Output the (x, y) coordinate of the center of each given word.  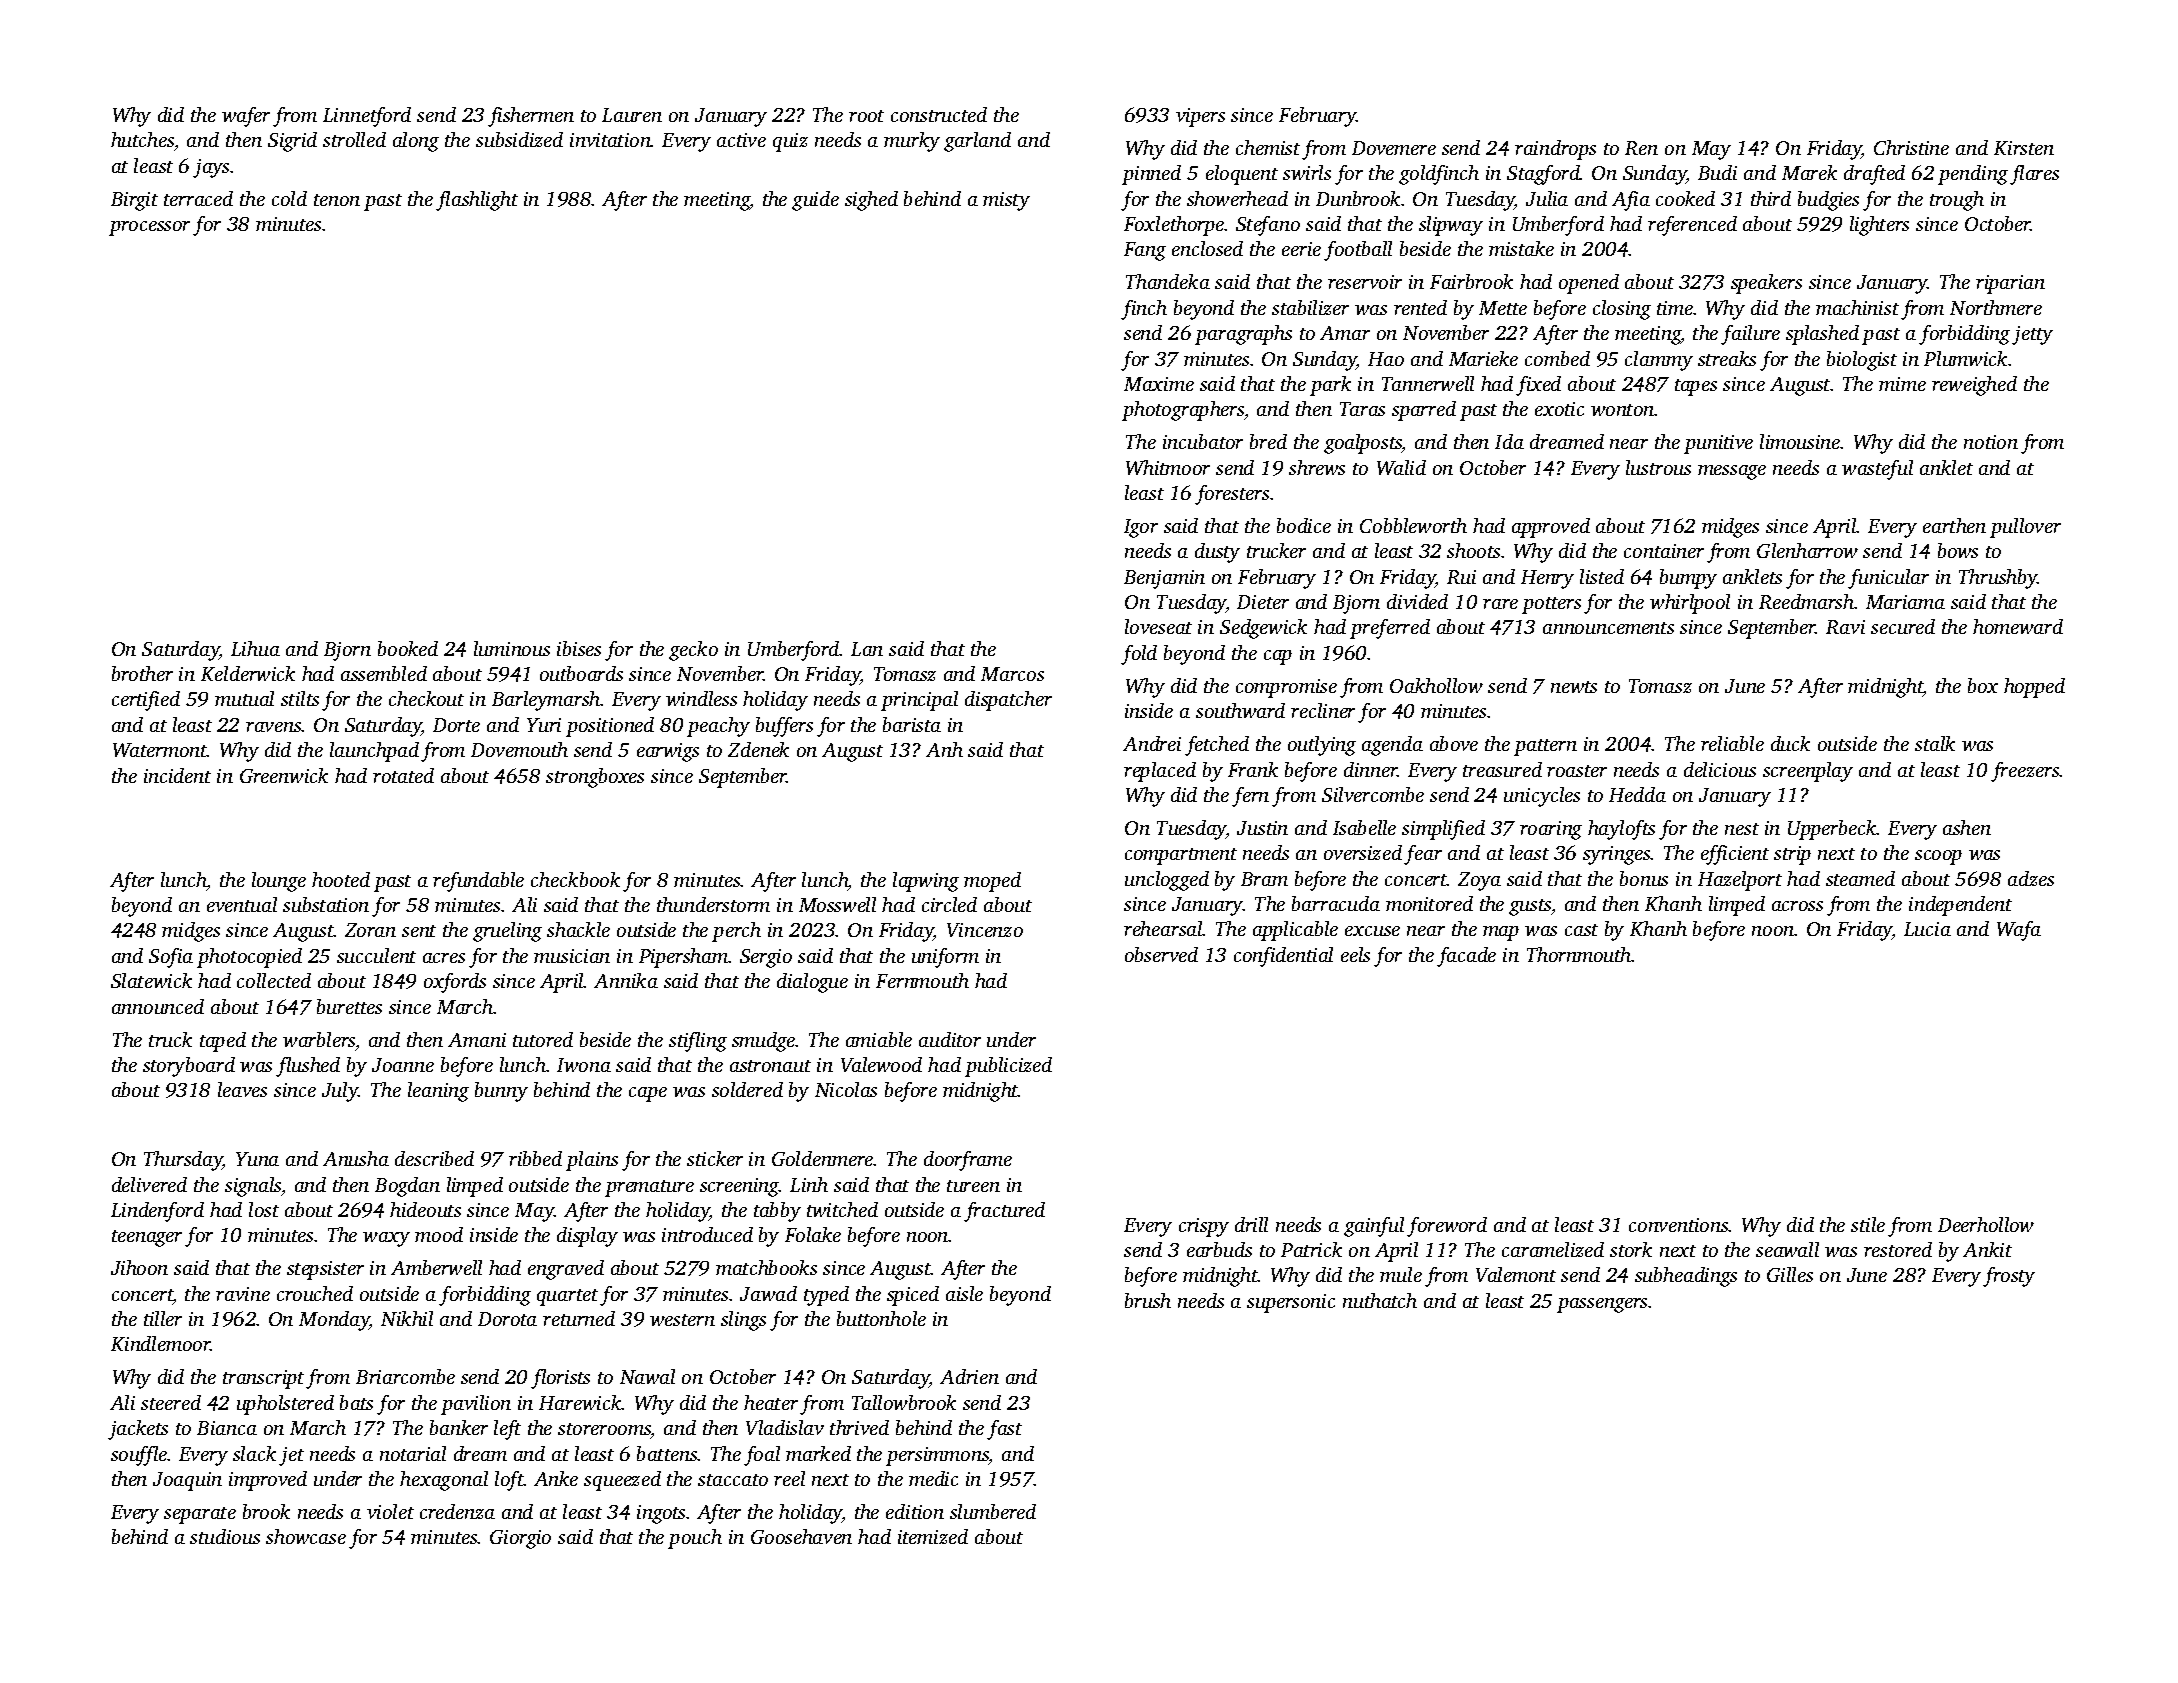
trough (1957, 201)
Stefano (1268, 226)
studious (225, 1536)
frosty (2009, 1277)
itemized (933, 1536)
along (416, 142)
